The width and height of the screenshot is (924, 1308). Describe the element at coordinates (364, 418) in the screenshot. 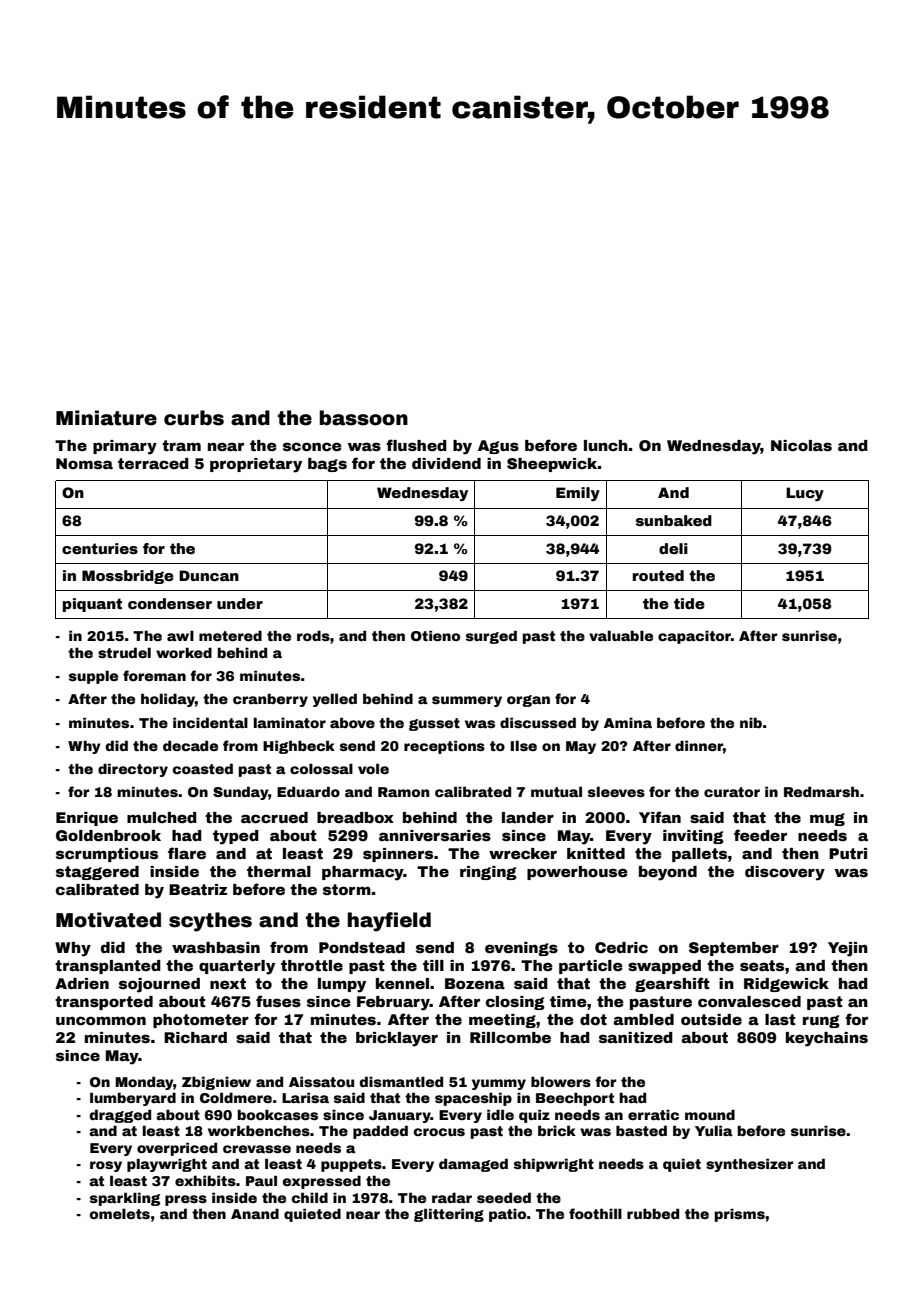

I see `bassoon` at that location.
